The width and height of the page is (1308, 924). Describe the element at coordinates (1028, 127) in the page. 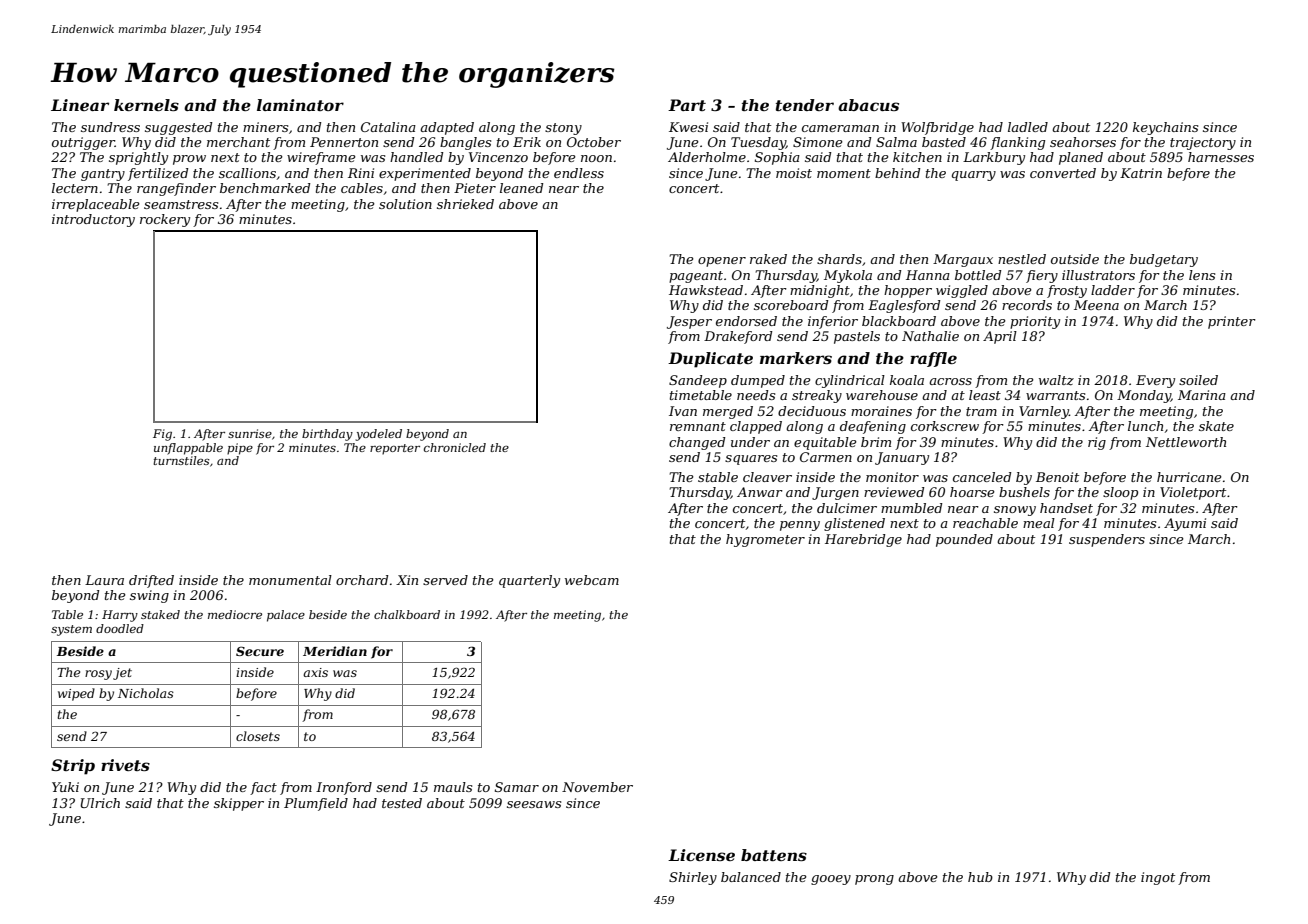

I see `ladled` at that location.
